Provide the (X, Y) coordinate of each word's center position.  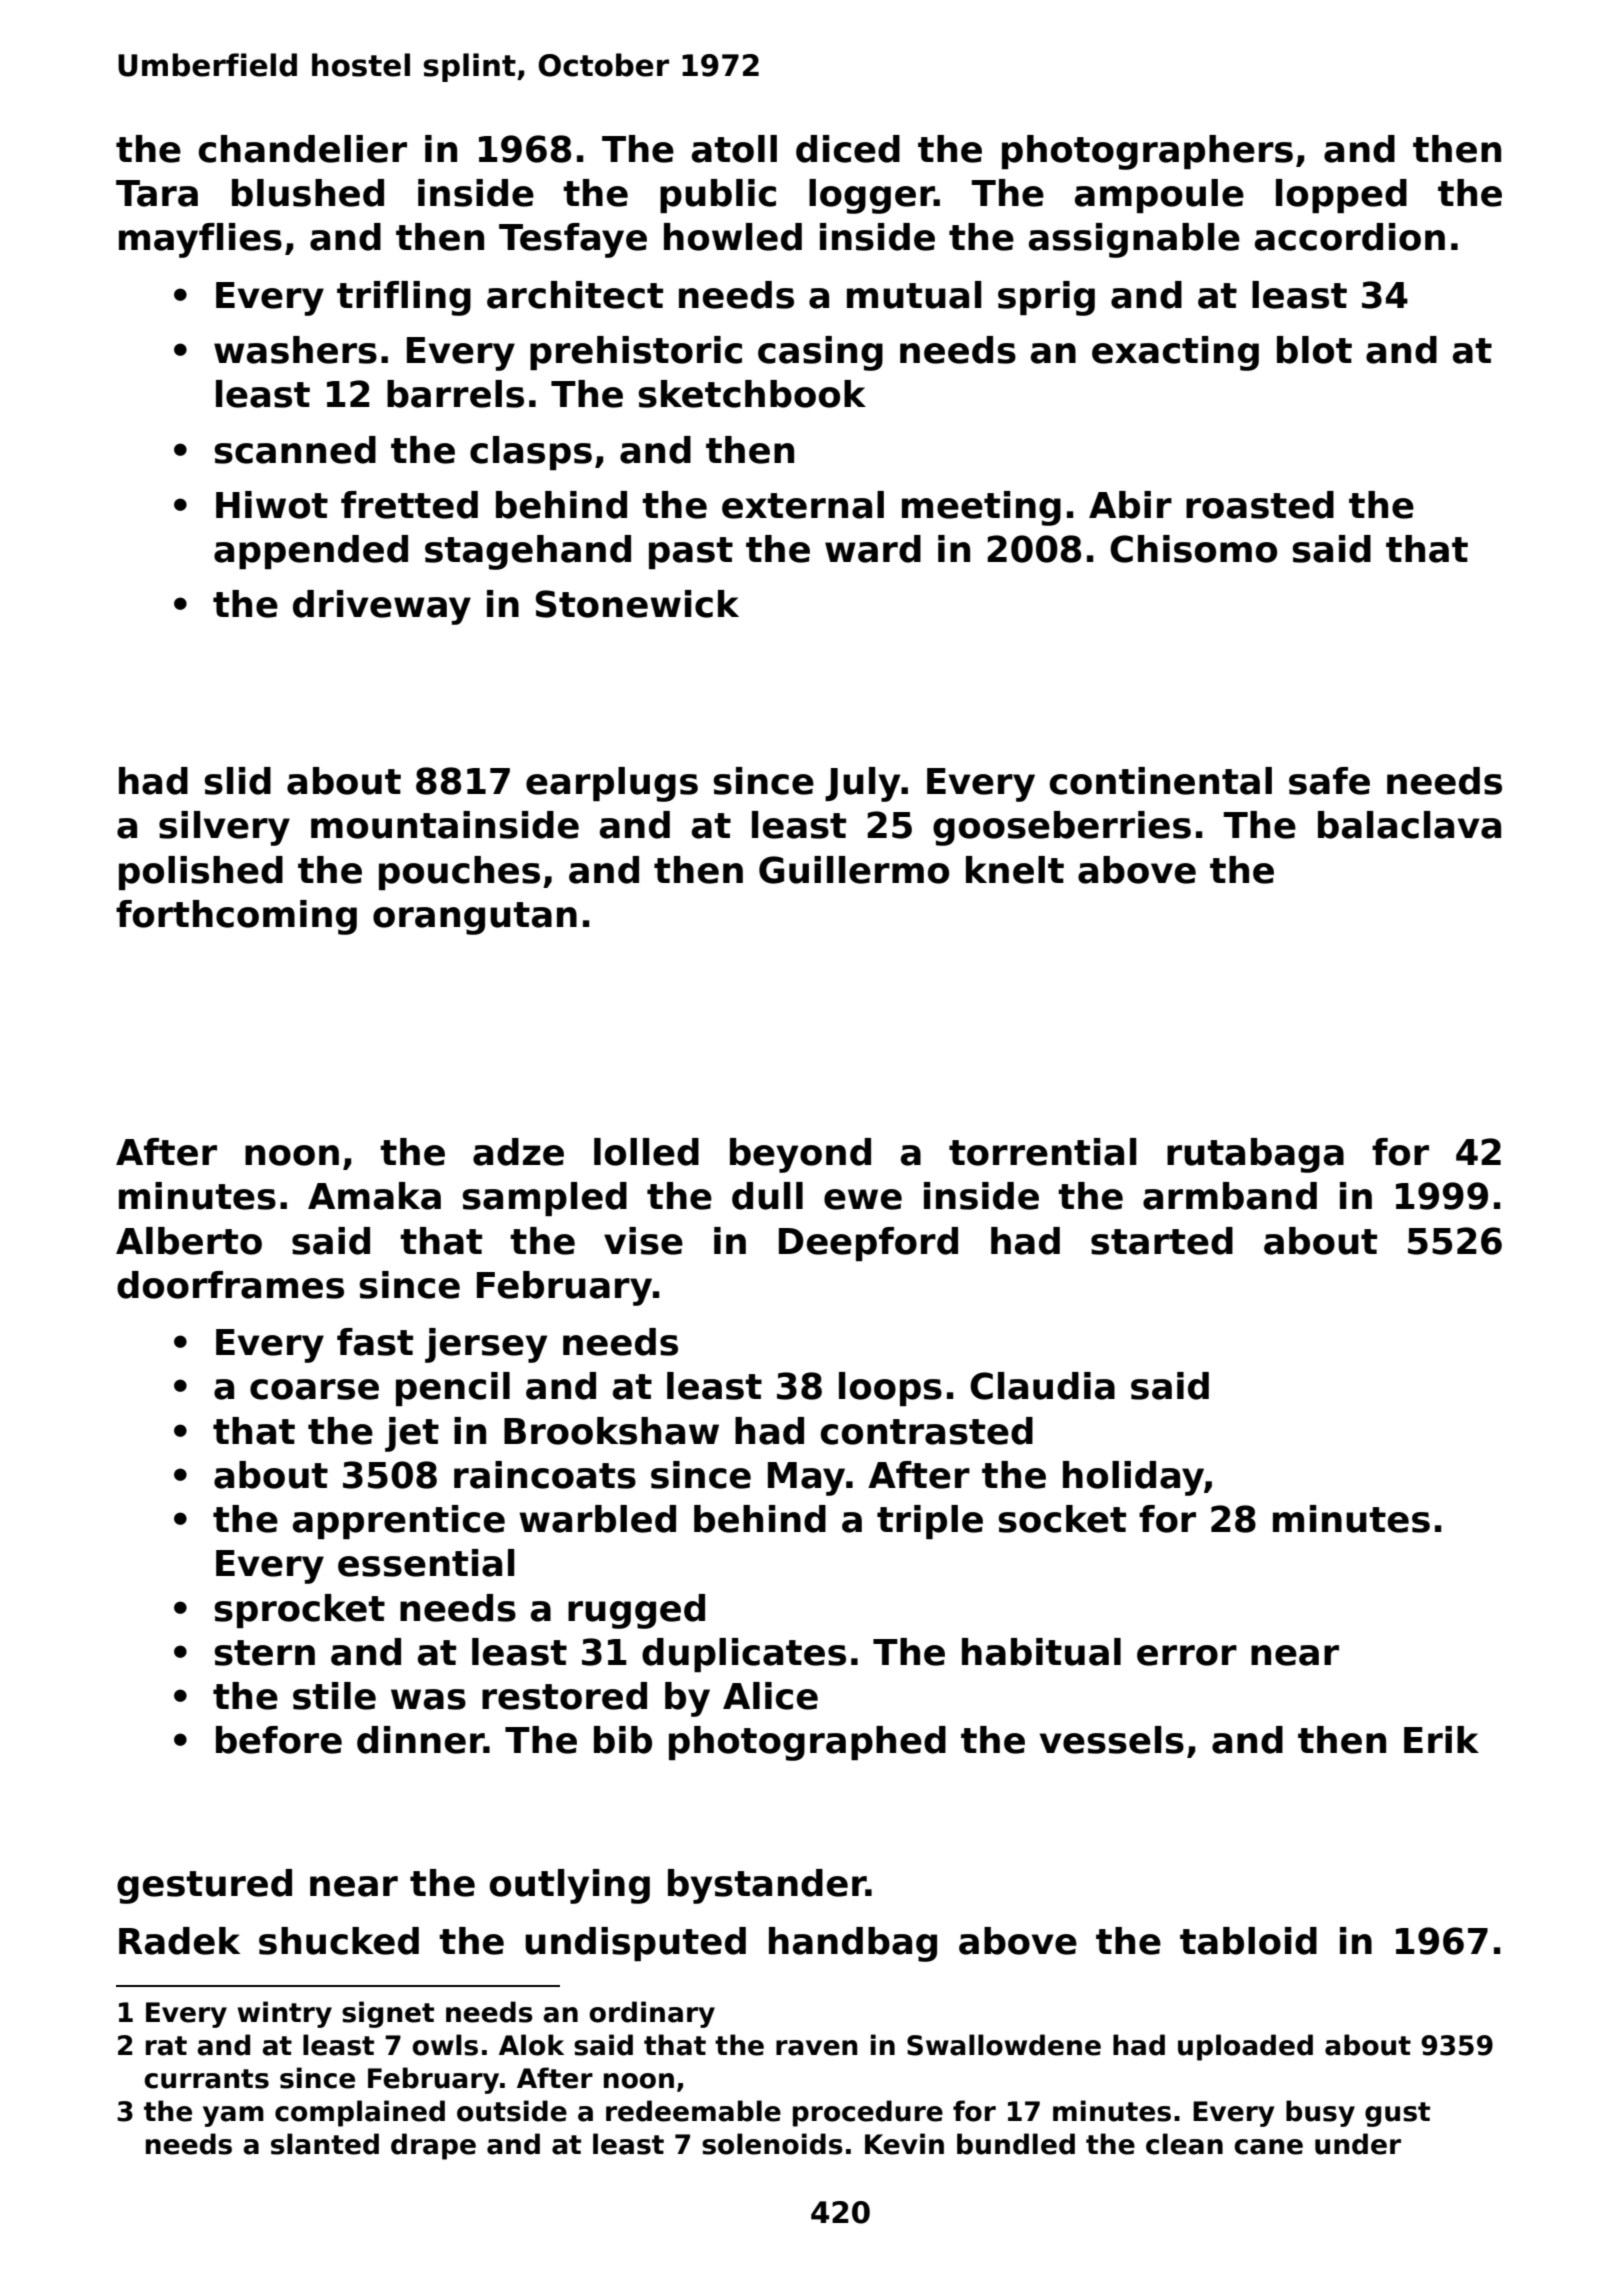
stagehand (528, 552)
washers (295, 350)
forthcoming (236, 917)
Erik (1441, 1739)
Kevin (904, 2144)
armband (1230, 1196)
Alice (770, 1696)
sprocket (299, 1611)
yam (233, 2116)
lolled (646, 1152)
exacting (1175, 353)
